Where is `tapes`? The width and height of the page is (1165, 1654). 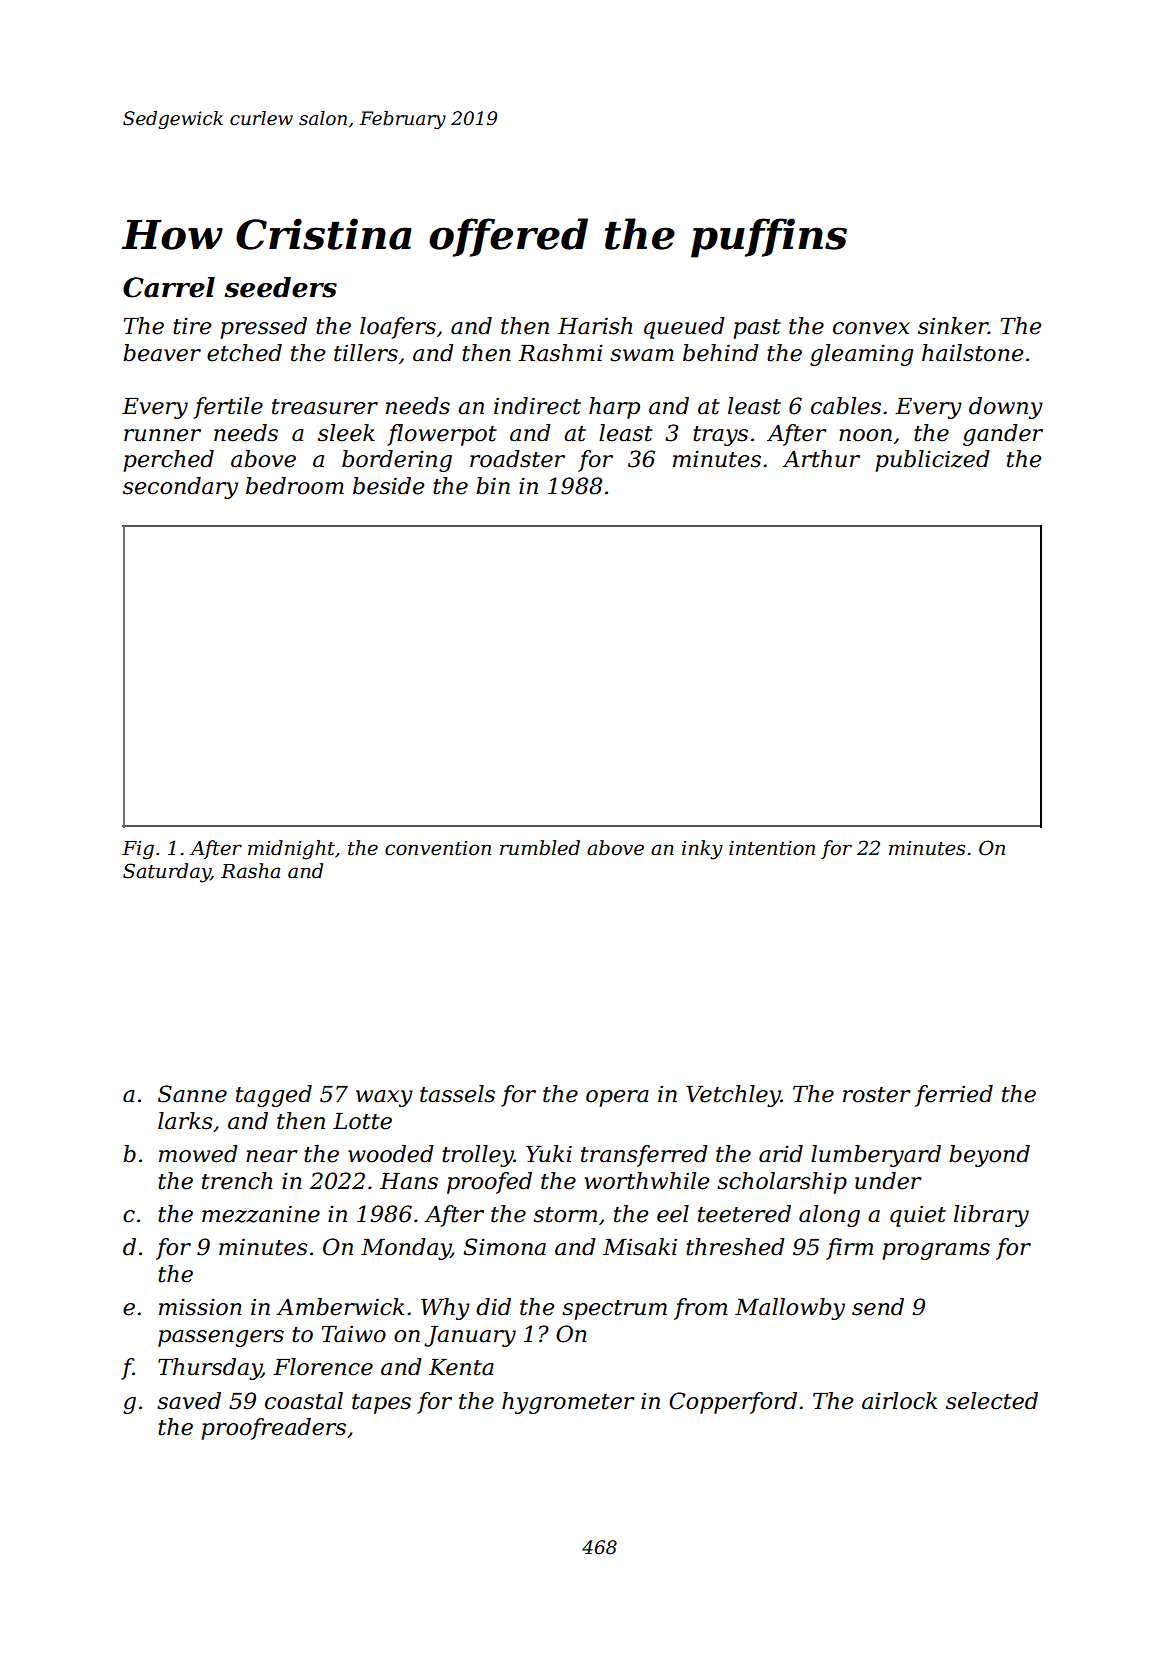
tapes is located at coordinates (381, 1404).
